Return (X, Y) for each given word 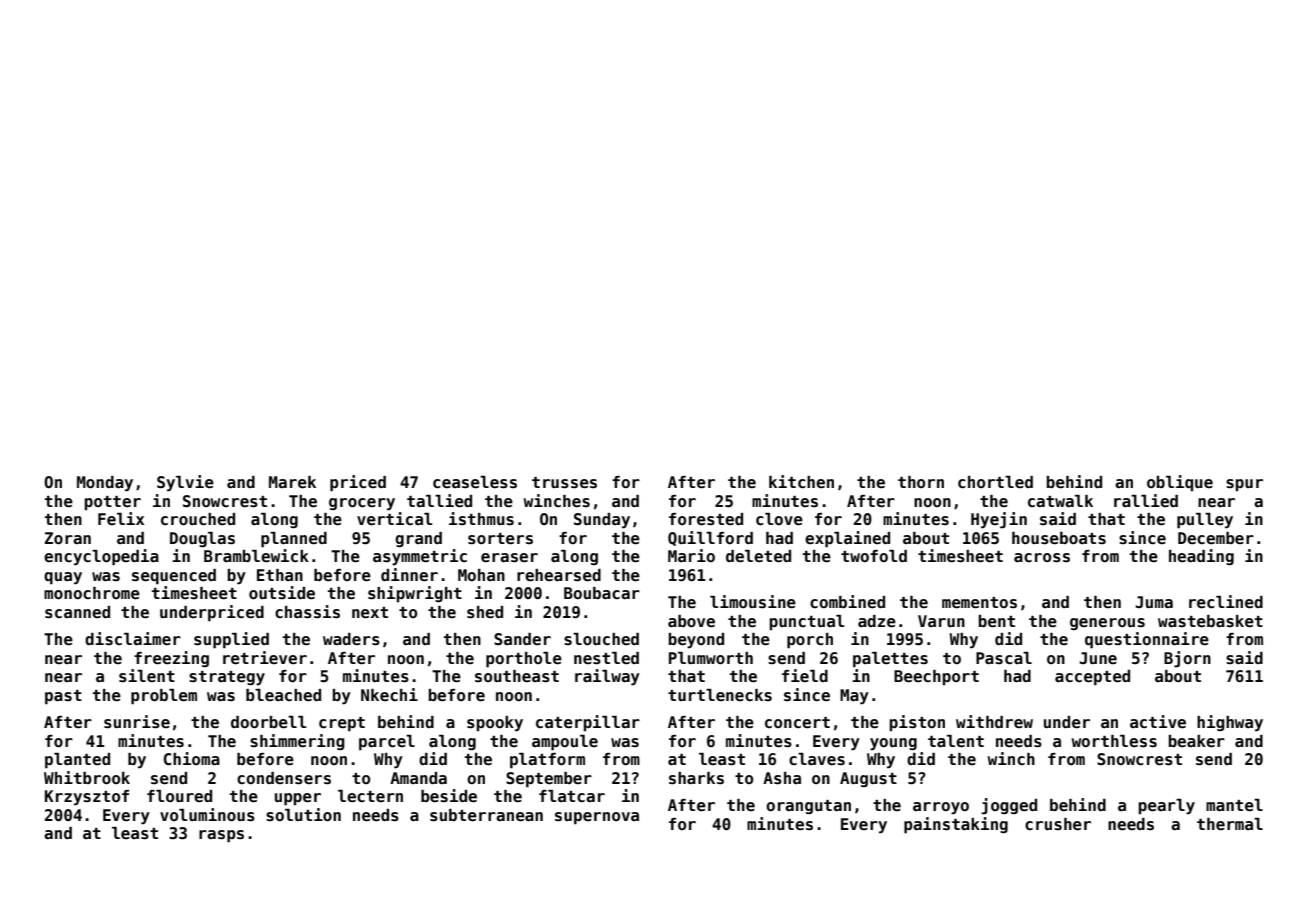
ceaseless (475, 482)
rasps (221, 836)
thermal (1230, 824)
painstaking (956, 825)
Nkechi (389, 694)
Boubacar (602, 593)
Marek (292, 482)
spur (1244, 485)
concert (797, 723)
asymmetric (420, 557)
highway (1230, 723)
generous (1107, 624)
